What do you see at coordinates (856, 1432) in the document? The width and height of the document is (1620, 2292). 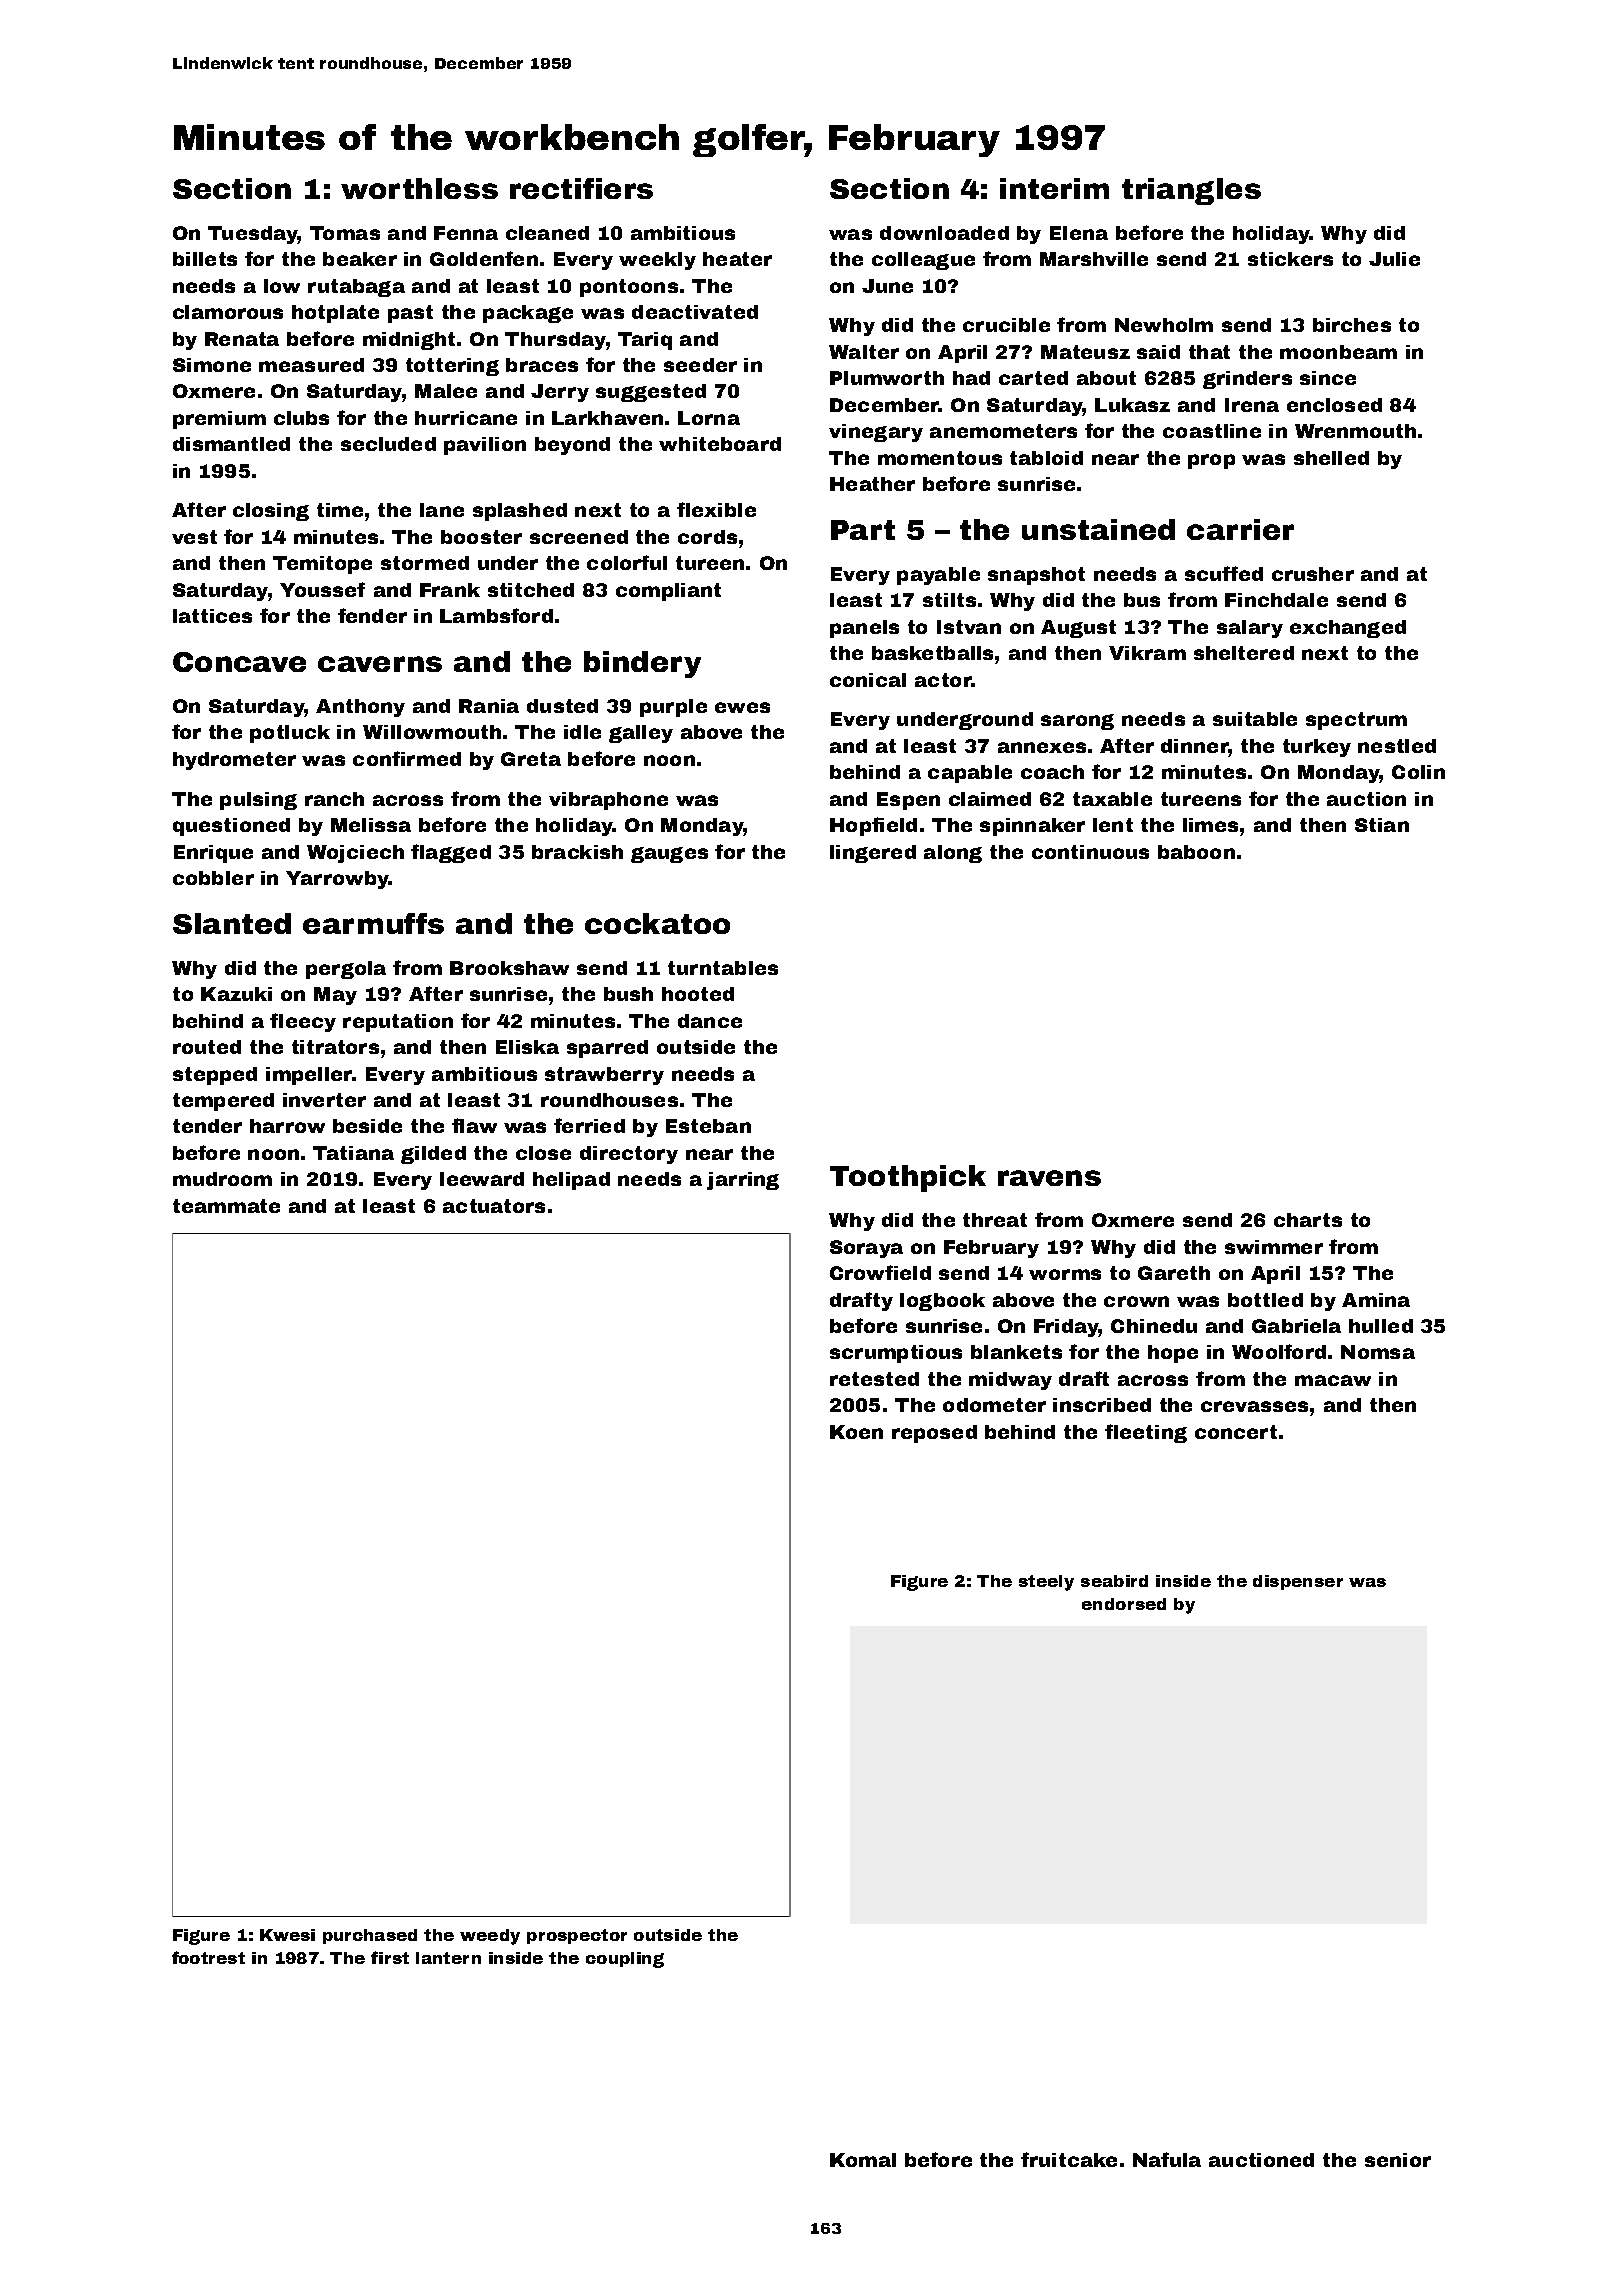 I see `Koen` at bounding box center [856, 1432].
